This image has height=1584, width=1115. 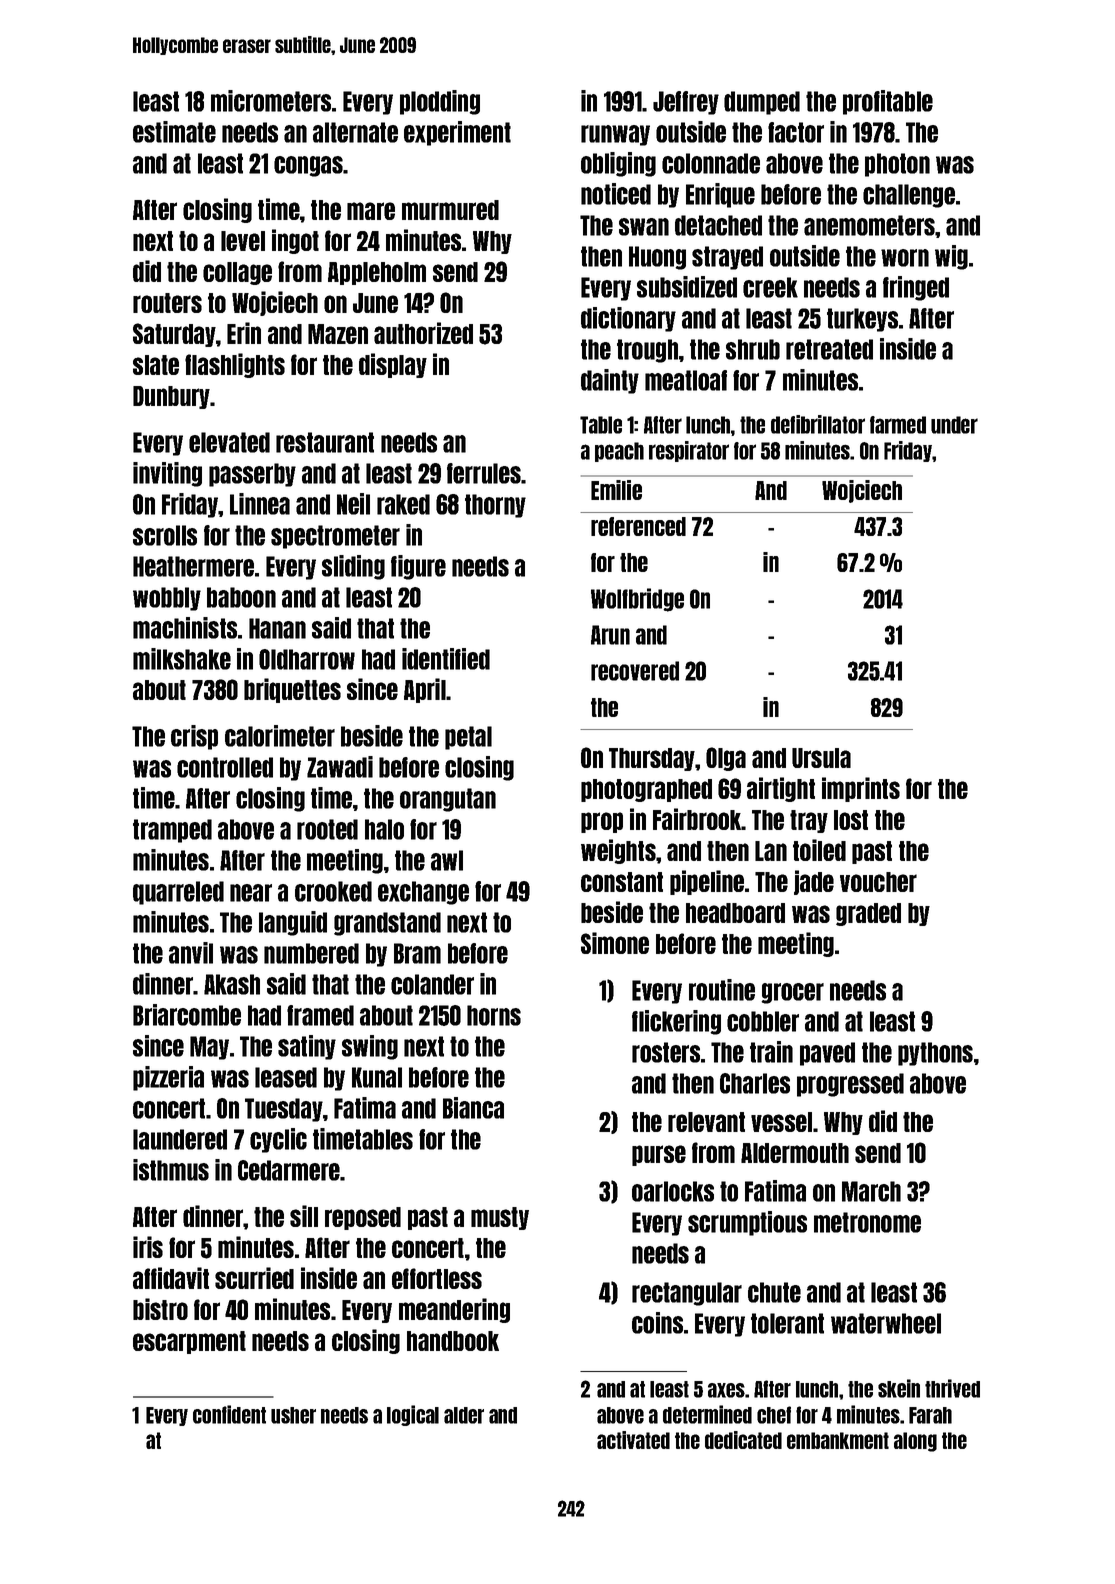 I want to click on dumped, so click(x=762, y=103).
